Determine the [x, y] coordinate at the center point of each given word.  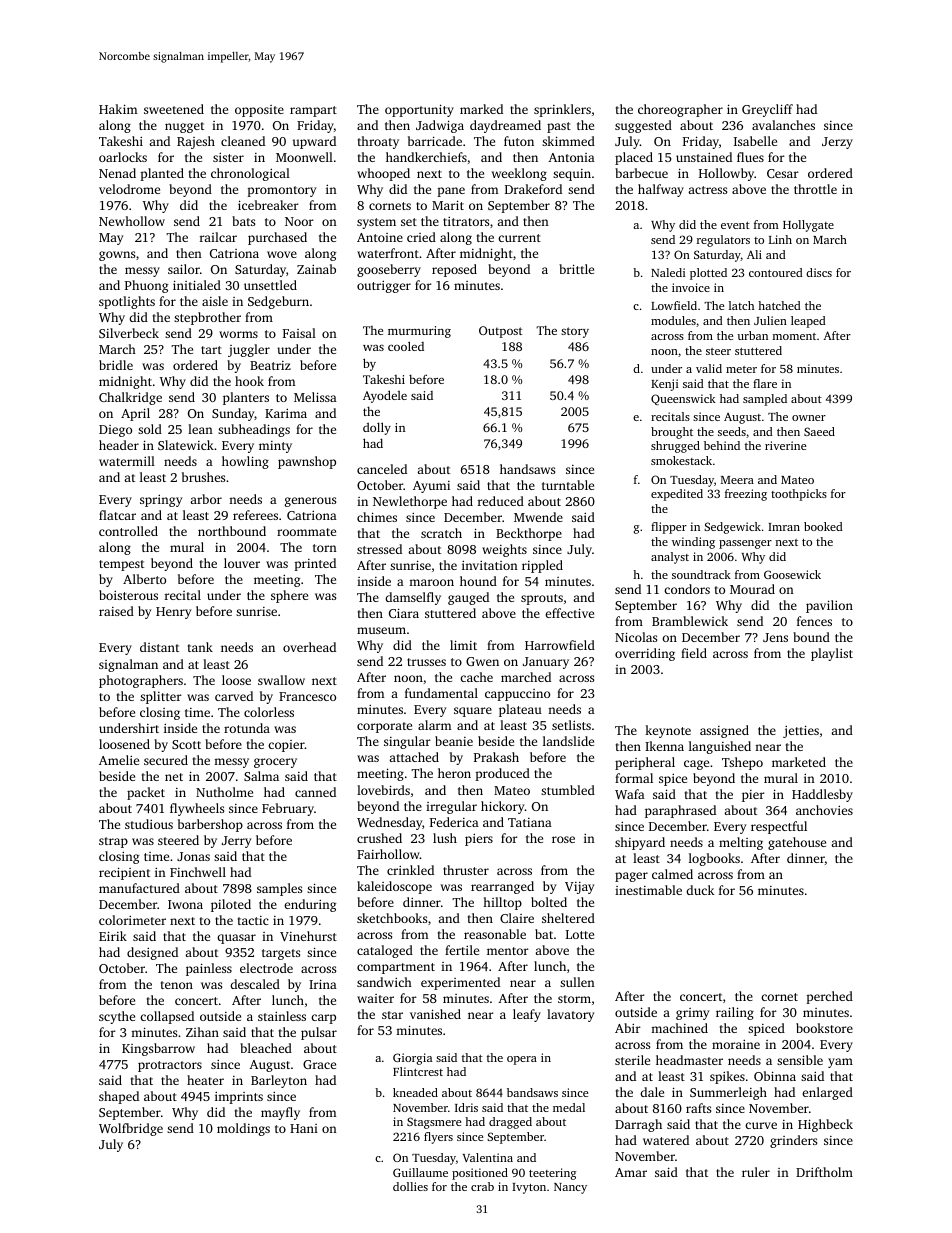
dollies [410, 1186]
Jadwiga [440, 126]
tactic [253, 920]
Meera [737, 480]
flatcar [117, 515]
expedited [677, 495]
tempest [121, 565]
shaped [119, 1097]
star [392, 1015]
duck [700, 890]
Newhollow [132, 221]
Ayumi [431, 487]
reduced [501, 501]
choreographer [680, 110]
